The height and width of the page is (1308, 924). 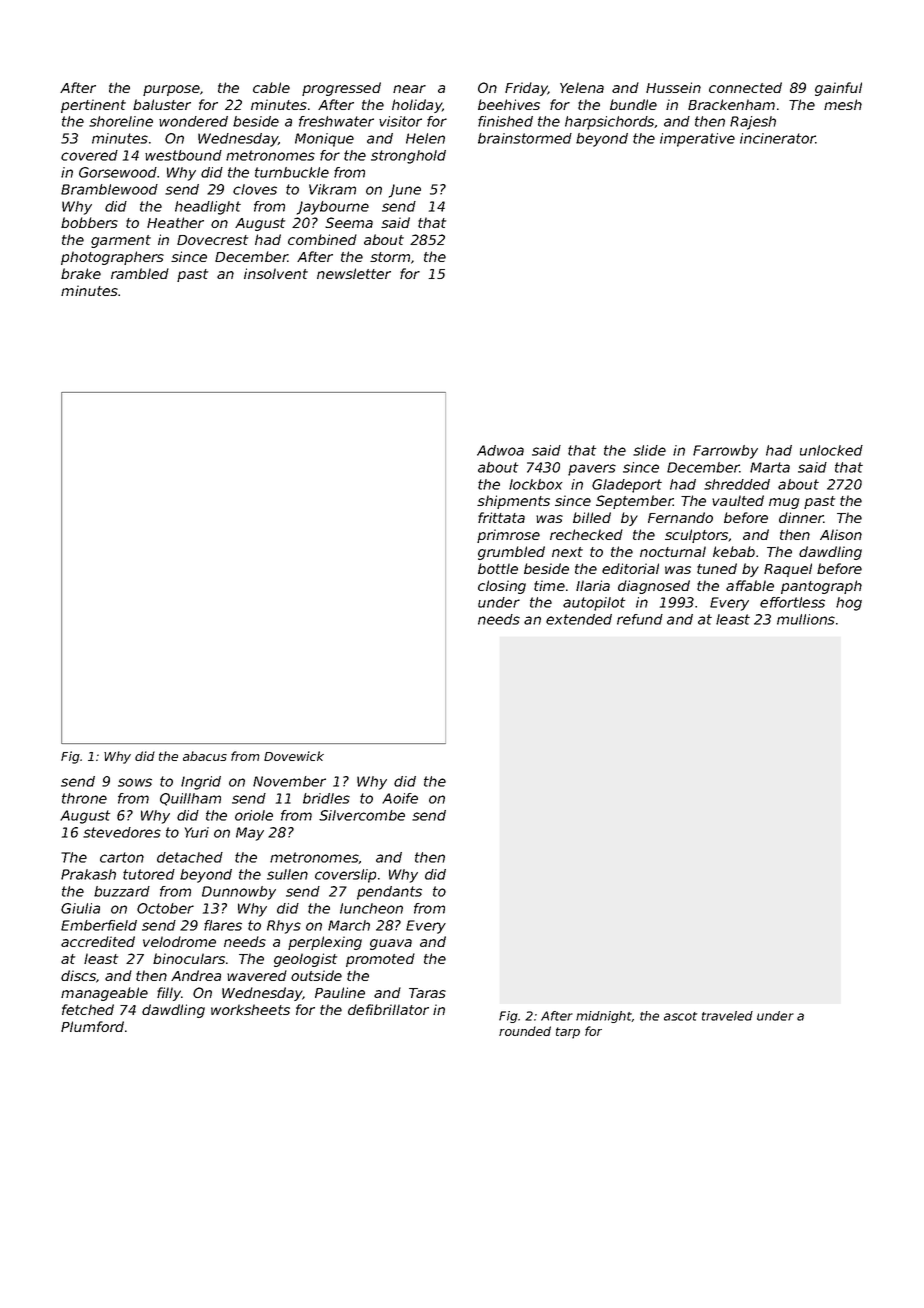 I want to click on Friday, so click(x=526, y=89).
